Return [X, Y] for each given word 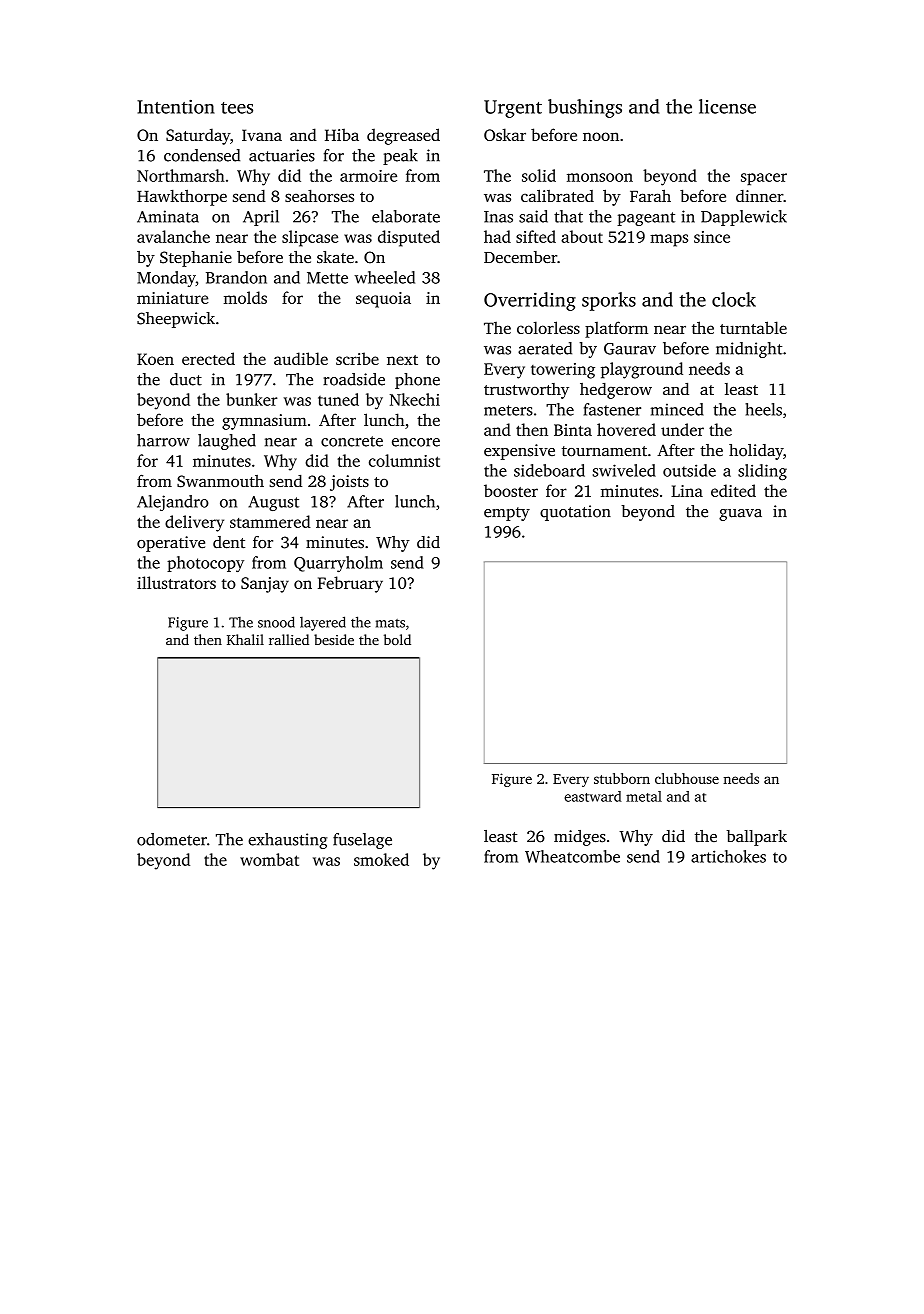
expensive [519, 452]
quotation [575, 513]
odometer [172, 839]
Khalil [245, 639]
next [402, 360]
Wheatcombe [572, 856]
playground [642, 370]
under [682, 429]
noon [601, 136]
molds [245, 297]
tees [237, 108]
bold [397, 639]
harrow [163, 440]
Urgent [513, 109]
